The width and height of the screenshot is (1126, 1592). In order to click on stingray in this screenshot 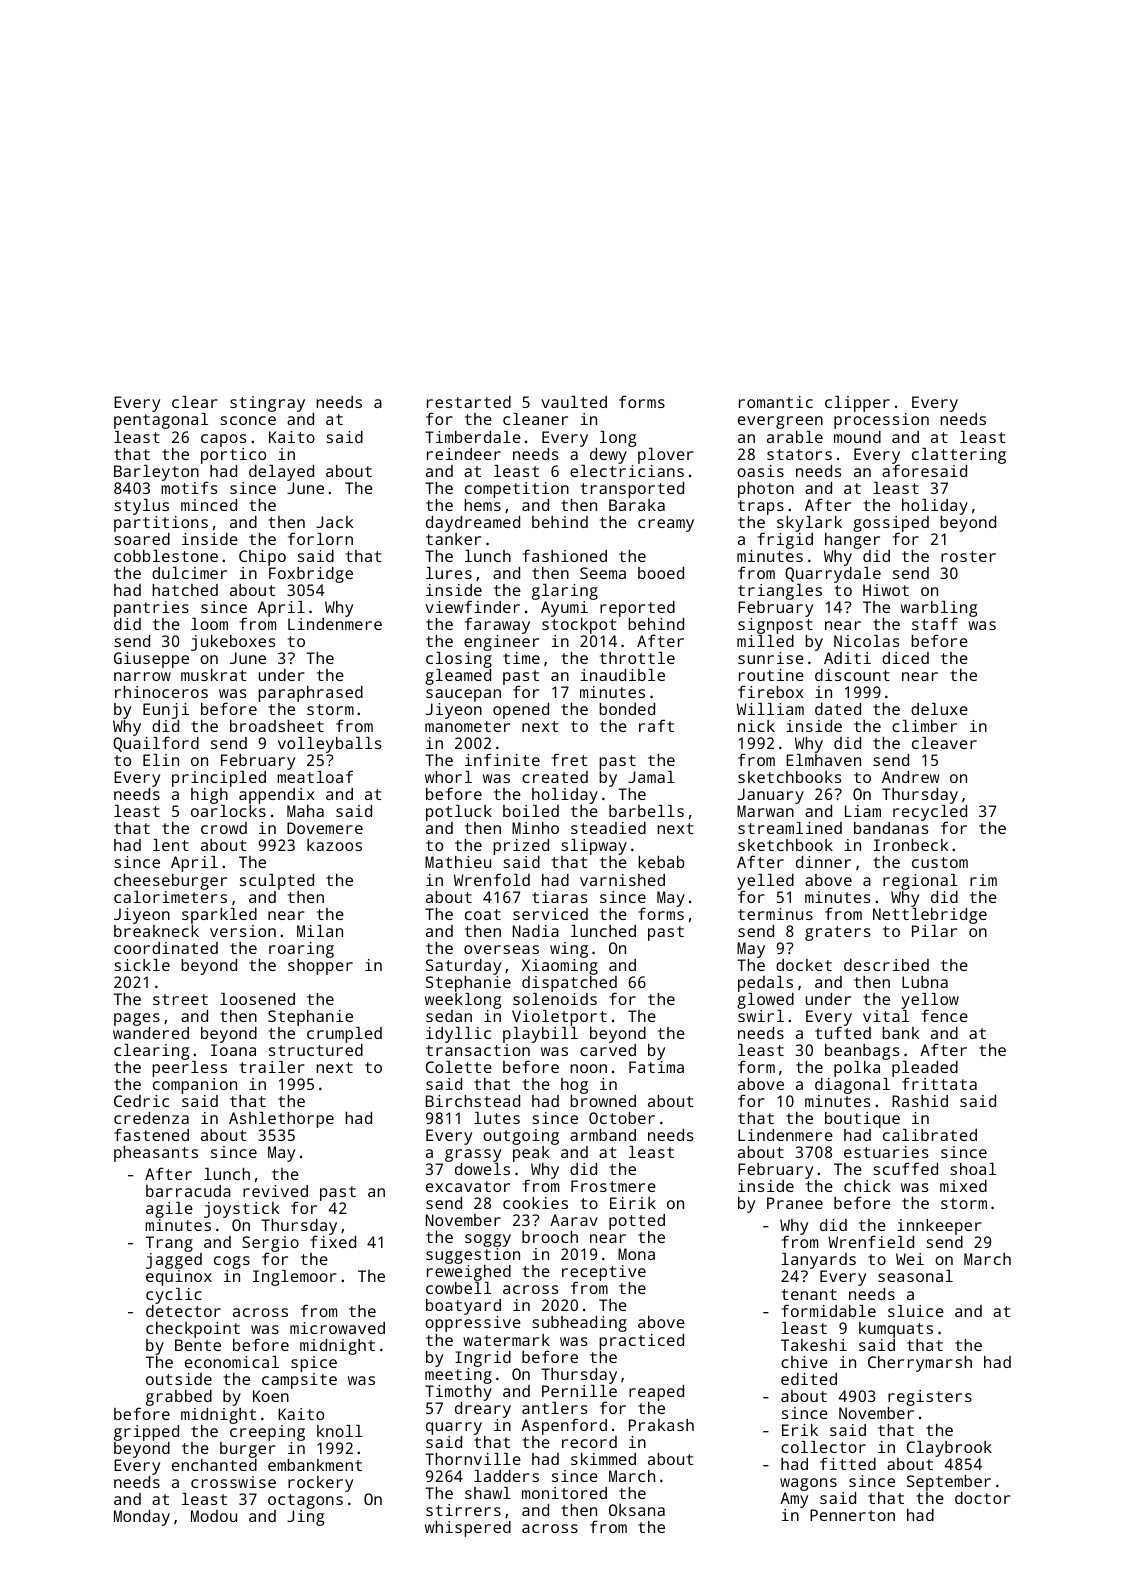, I will do `click(267, 404)`.
